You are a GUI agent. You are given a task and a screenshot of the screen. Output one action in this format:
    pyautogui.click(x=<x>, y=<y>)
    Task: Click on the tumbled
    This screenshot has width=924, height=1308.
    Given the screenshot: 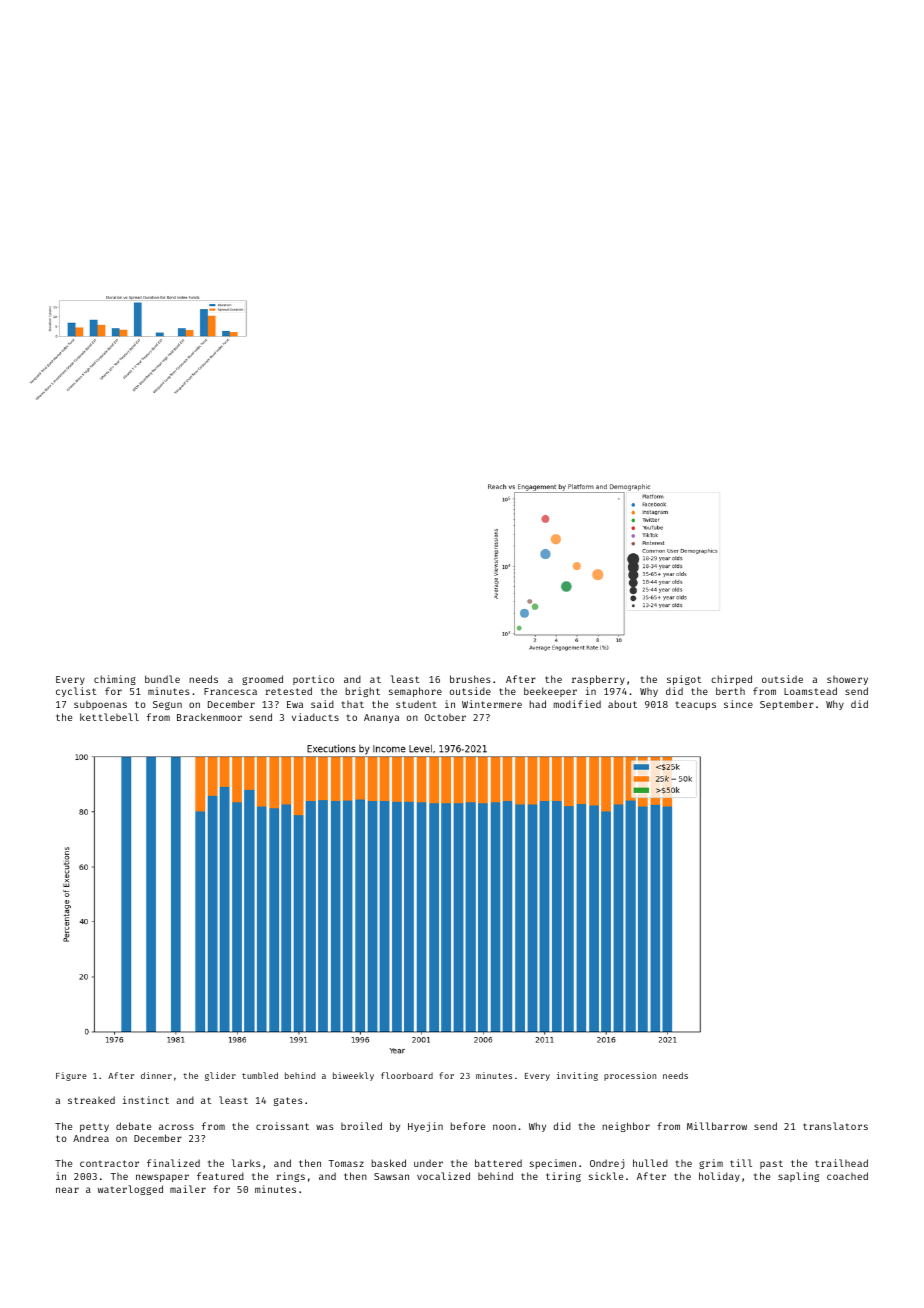 What is the action you would take?
    pyautogui.click(x=260, y=1075)
